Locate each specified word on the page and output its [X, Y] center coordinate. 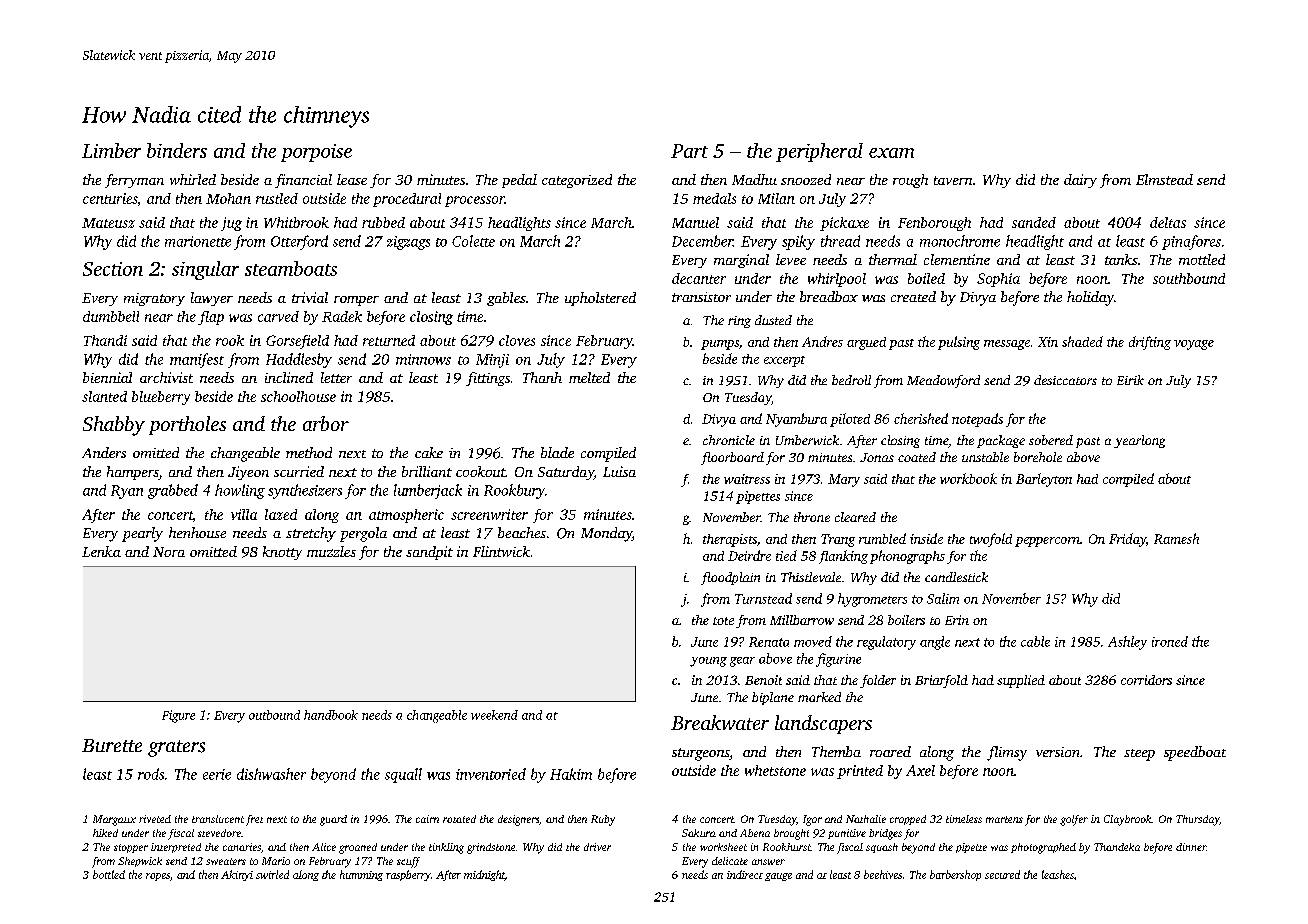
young [708, 662]
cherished [921, 418]
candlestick [956, 577]
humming [361, 875]
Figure [178, 716]
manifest [197, 360]
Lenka [101, 551]
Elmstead [1164, 179]
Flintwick [501, 551]
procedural [407, 200]
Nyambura [796, 420]
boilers [906, 620]
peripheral [819, 152]
